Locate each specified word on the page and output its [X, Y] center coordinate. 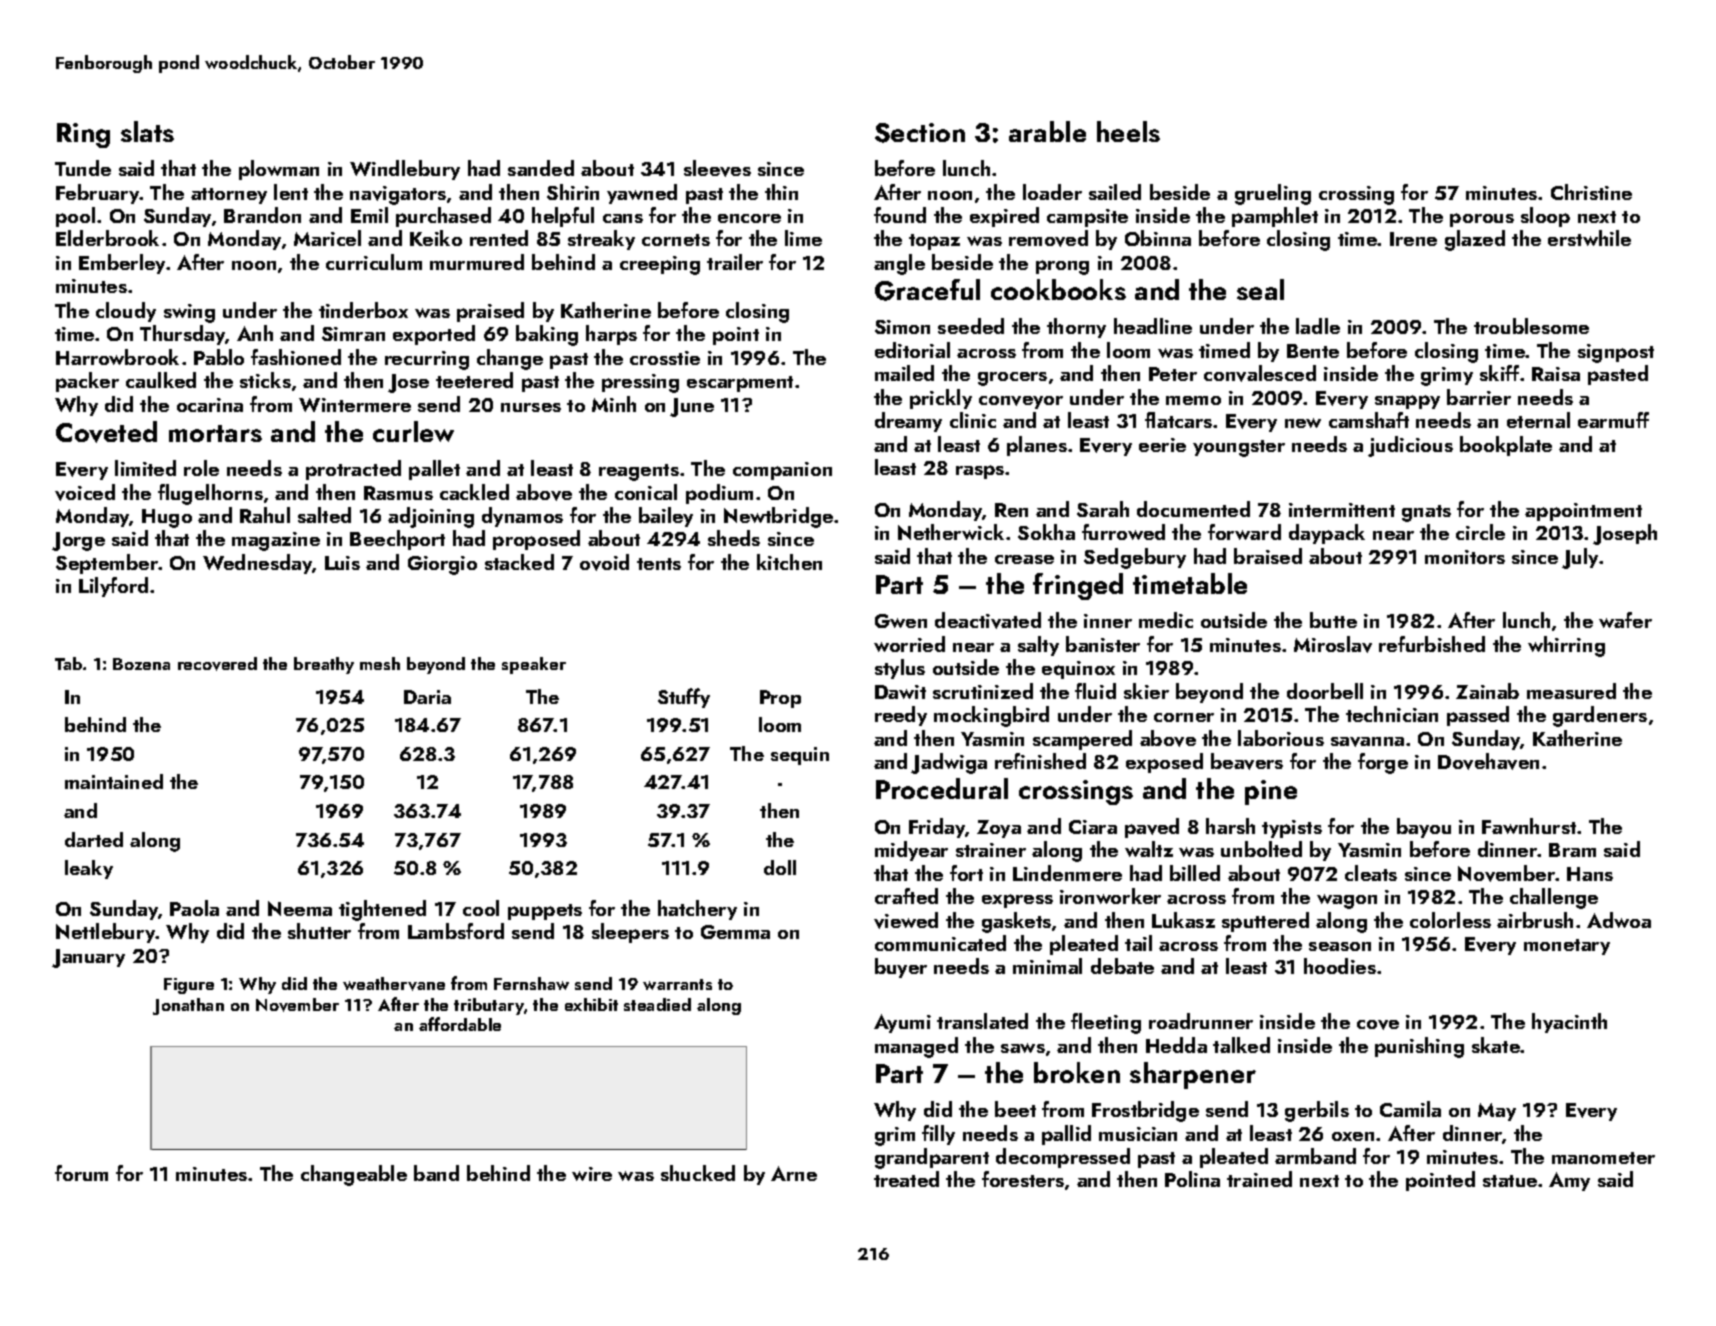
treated [906, 1179]
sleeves [717, 168]
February [98, 194]
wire [592, 1174]
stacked [519, 562]
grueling [1273, 194]
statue [1510, 1181]
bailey [666, 517]
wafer [1625, 620]
